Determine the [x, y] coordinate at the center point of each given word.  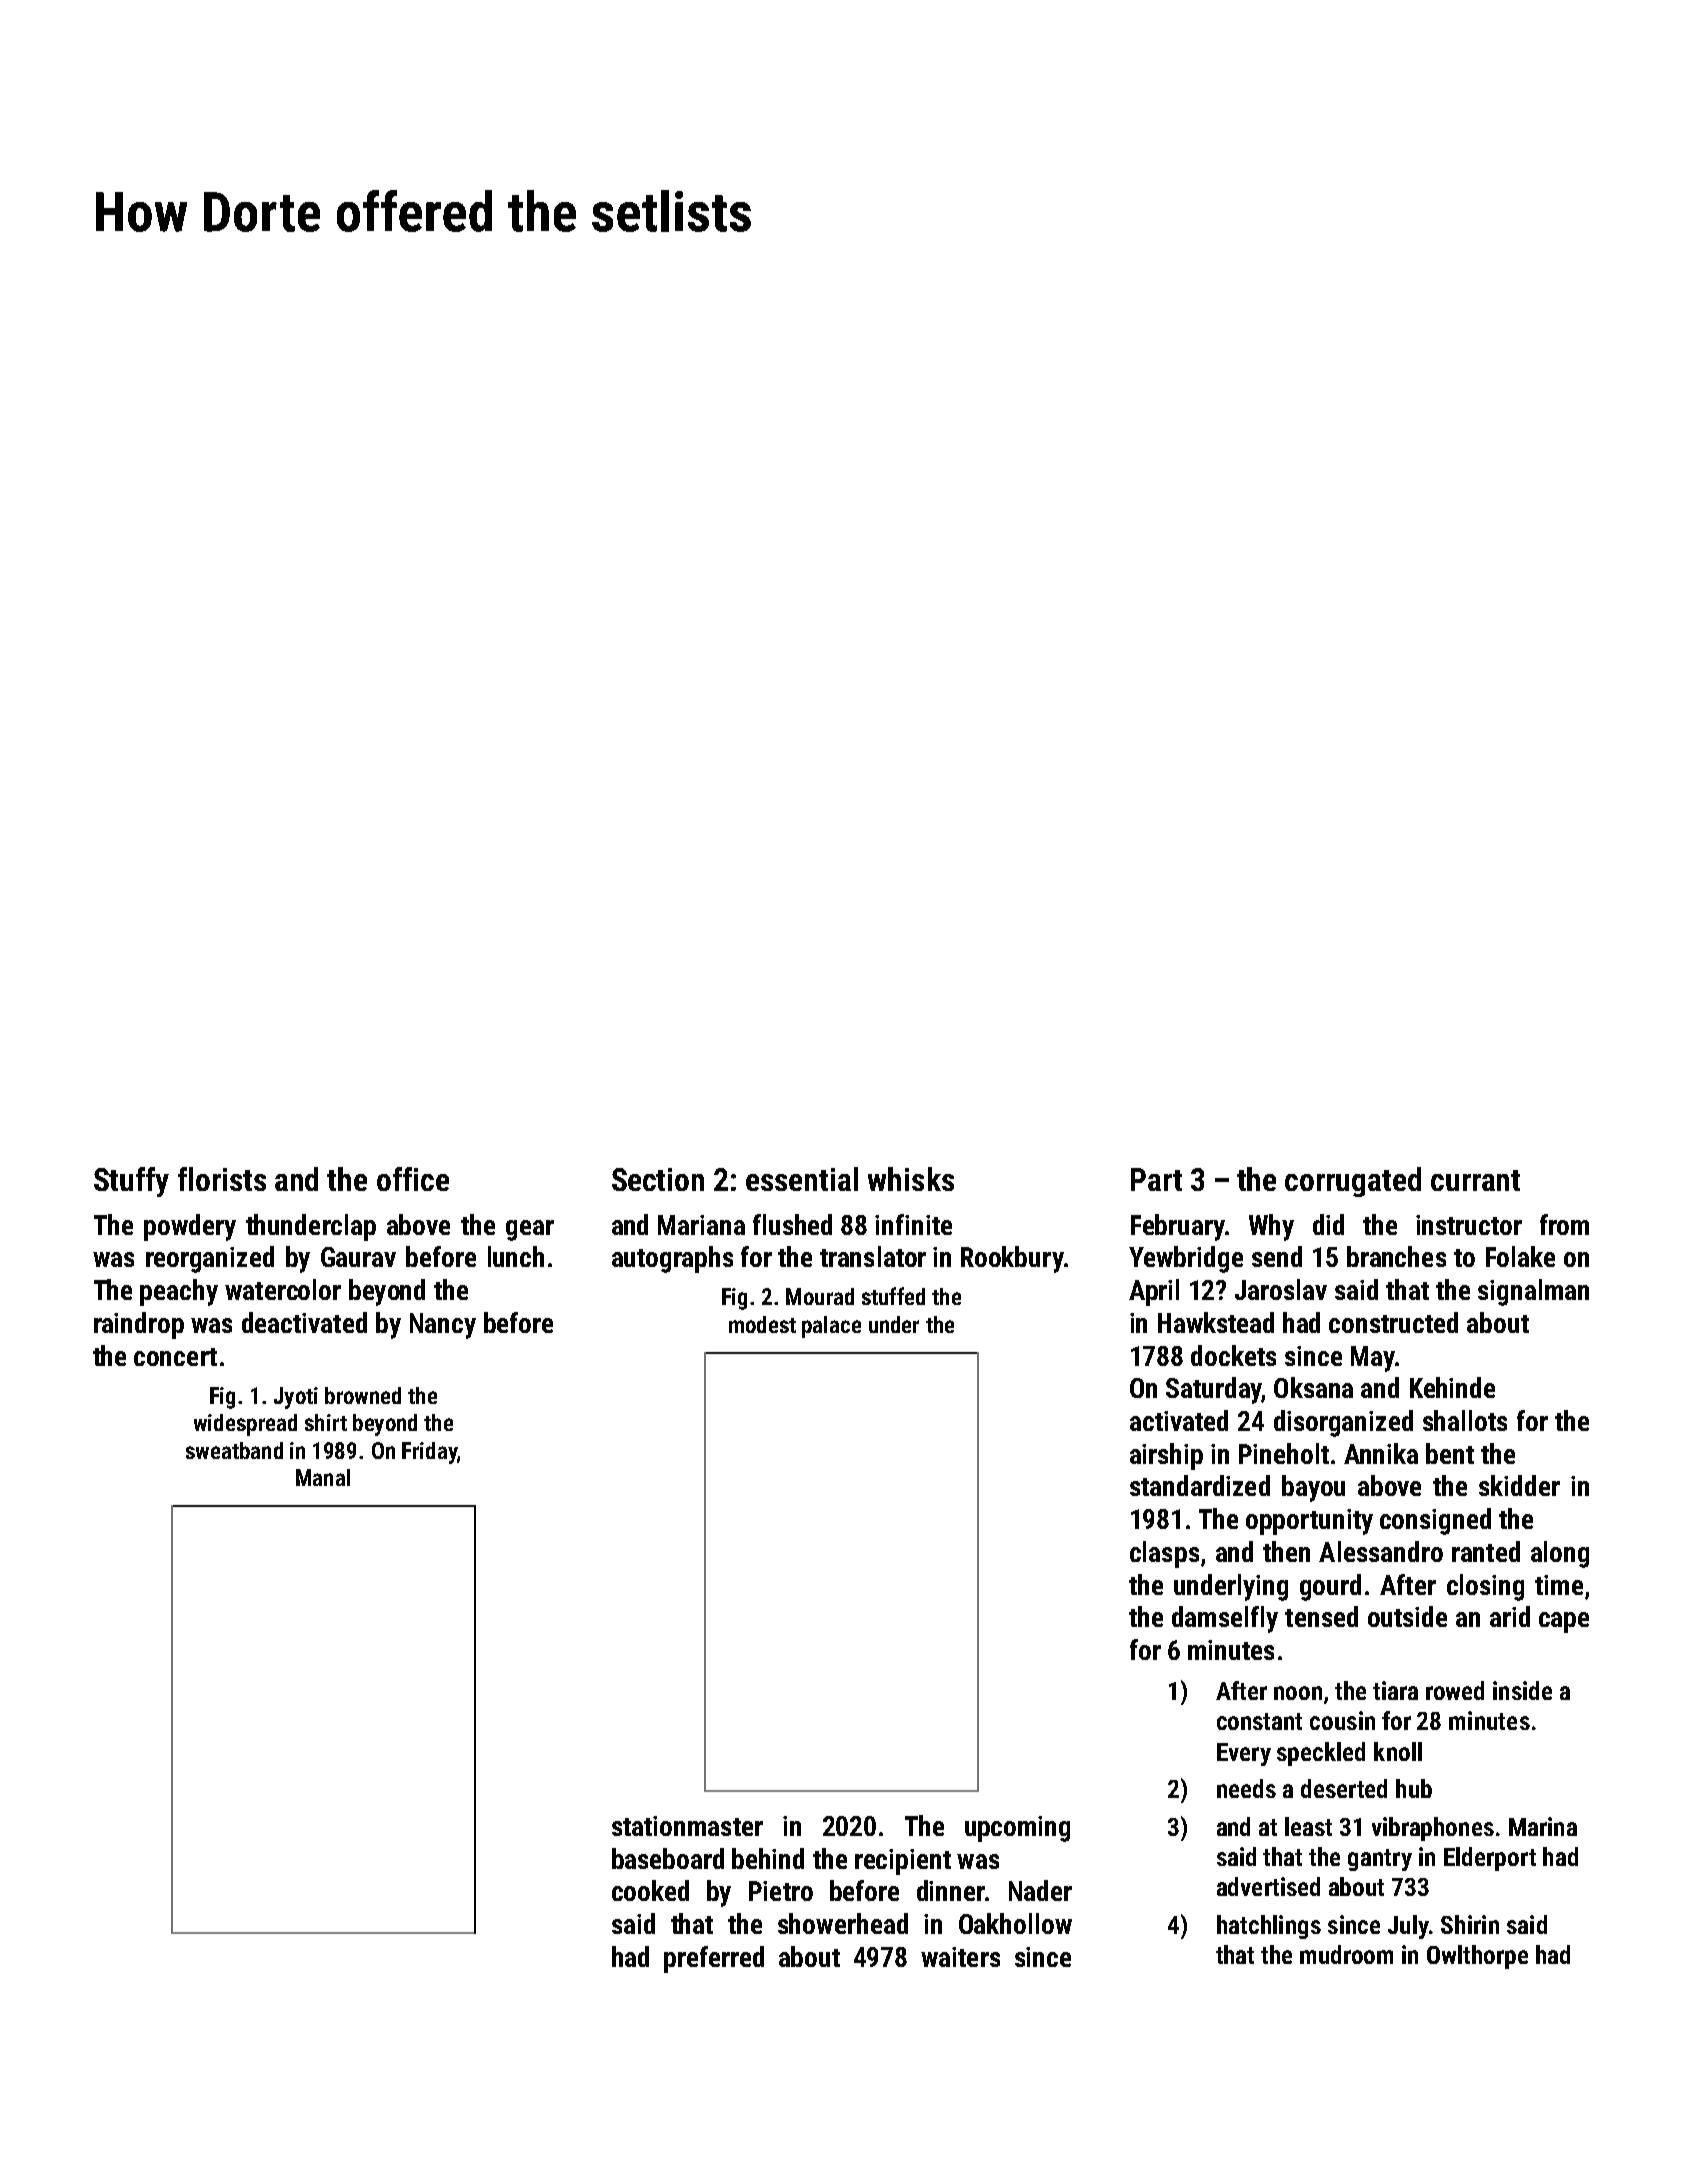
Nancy [443, 1326]
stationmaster [687, 1826]
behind [768, 1858]
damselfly [1225, 1619]
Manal [323, 1477]
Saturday [1214, 1390]
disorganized [1343, 1423]
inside [1522, 1690]
